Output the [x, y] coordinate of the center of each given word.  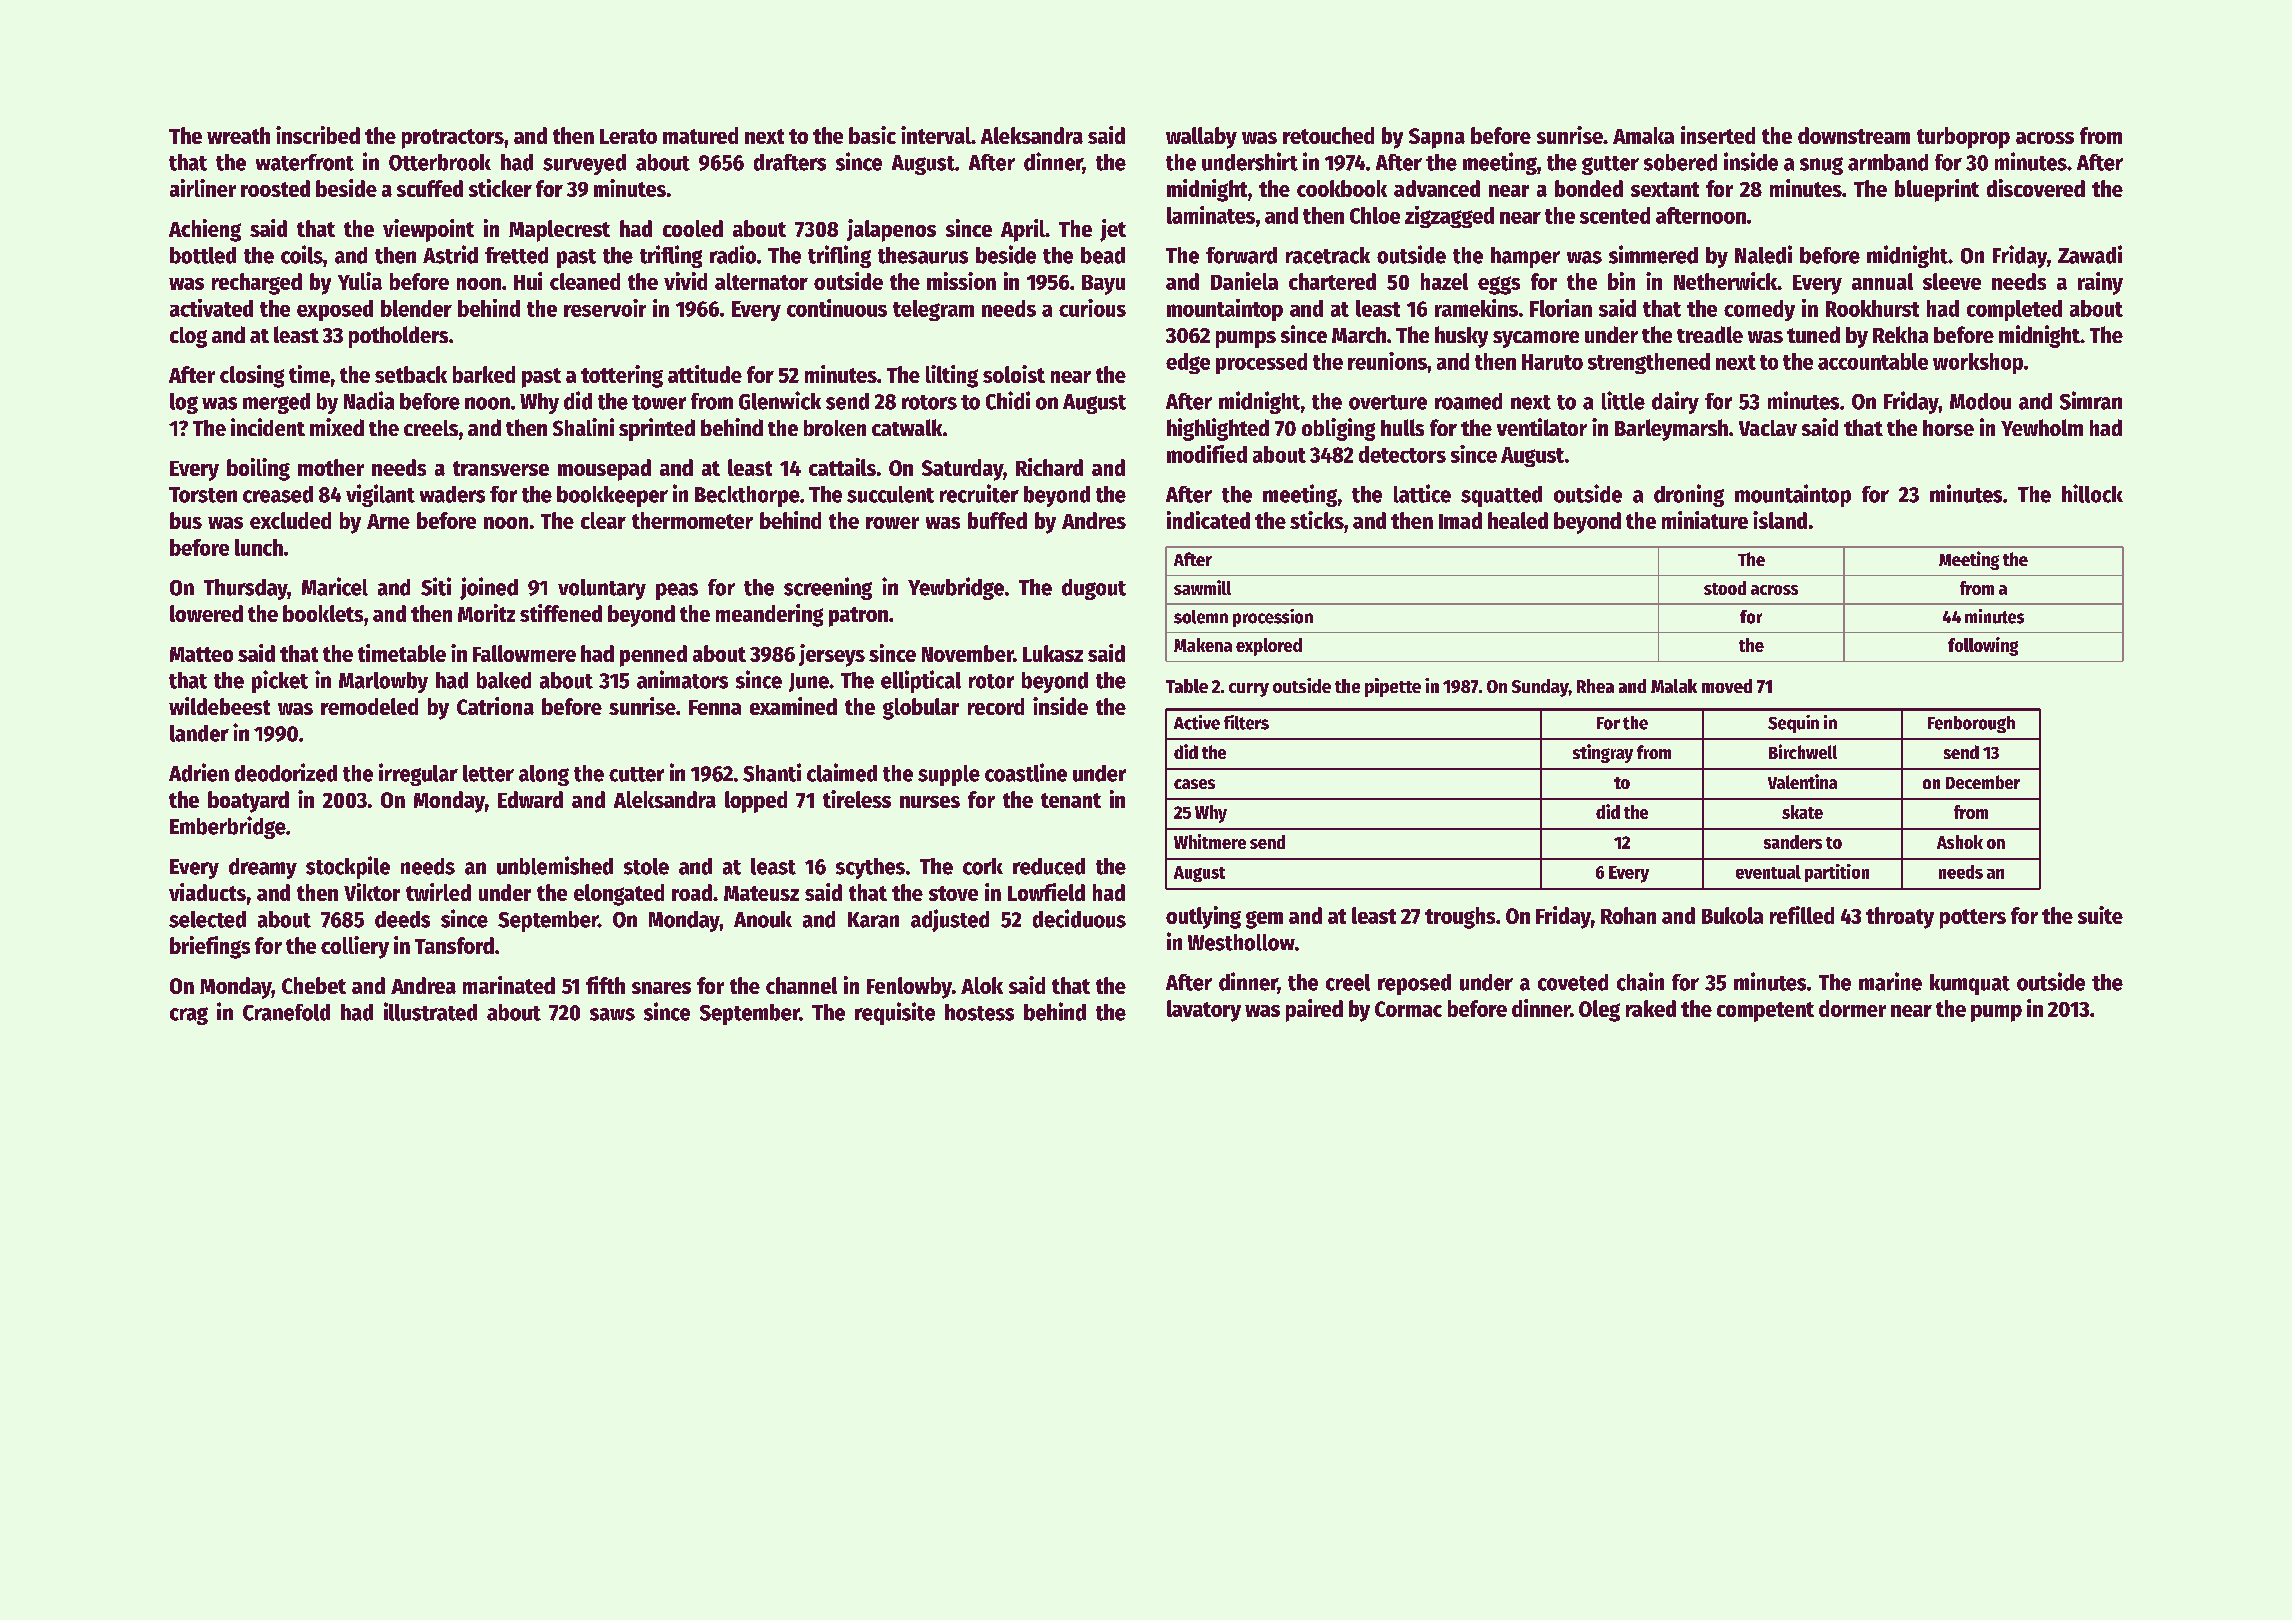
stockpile [348, 867]
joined [489, 588]
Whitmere [1210, 841]
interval [936, 135]
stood [1725, 588]
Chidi [1008, 400]
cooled [693, 228]
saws [612, 1014]
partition [1837, 873]
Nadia [369, 400]
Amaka [1643, 135]
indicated [1208, 520]
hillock [2092, 493]
